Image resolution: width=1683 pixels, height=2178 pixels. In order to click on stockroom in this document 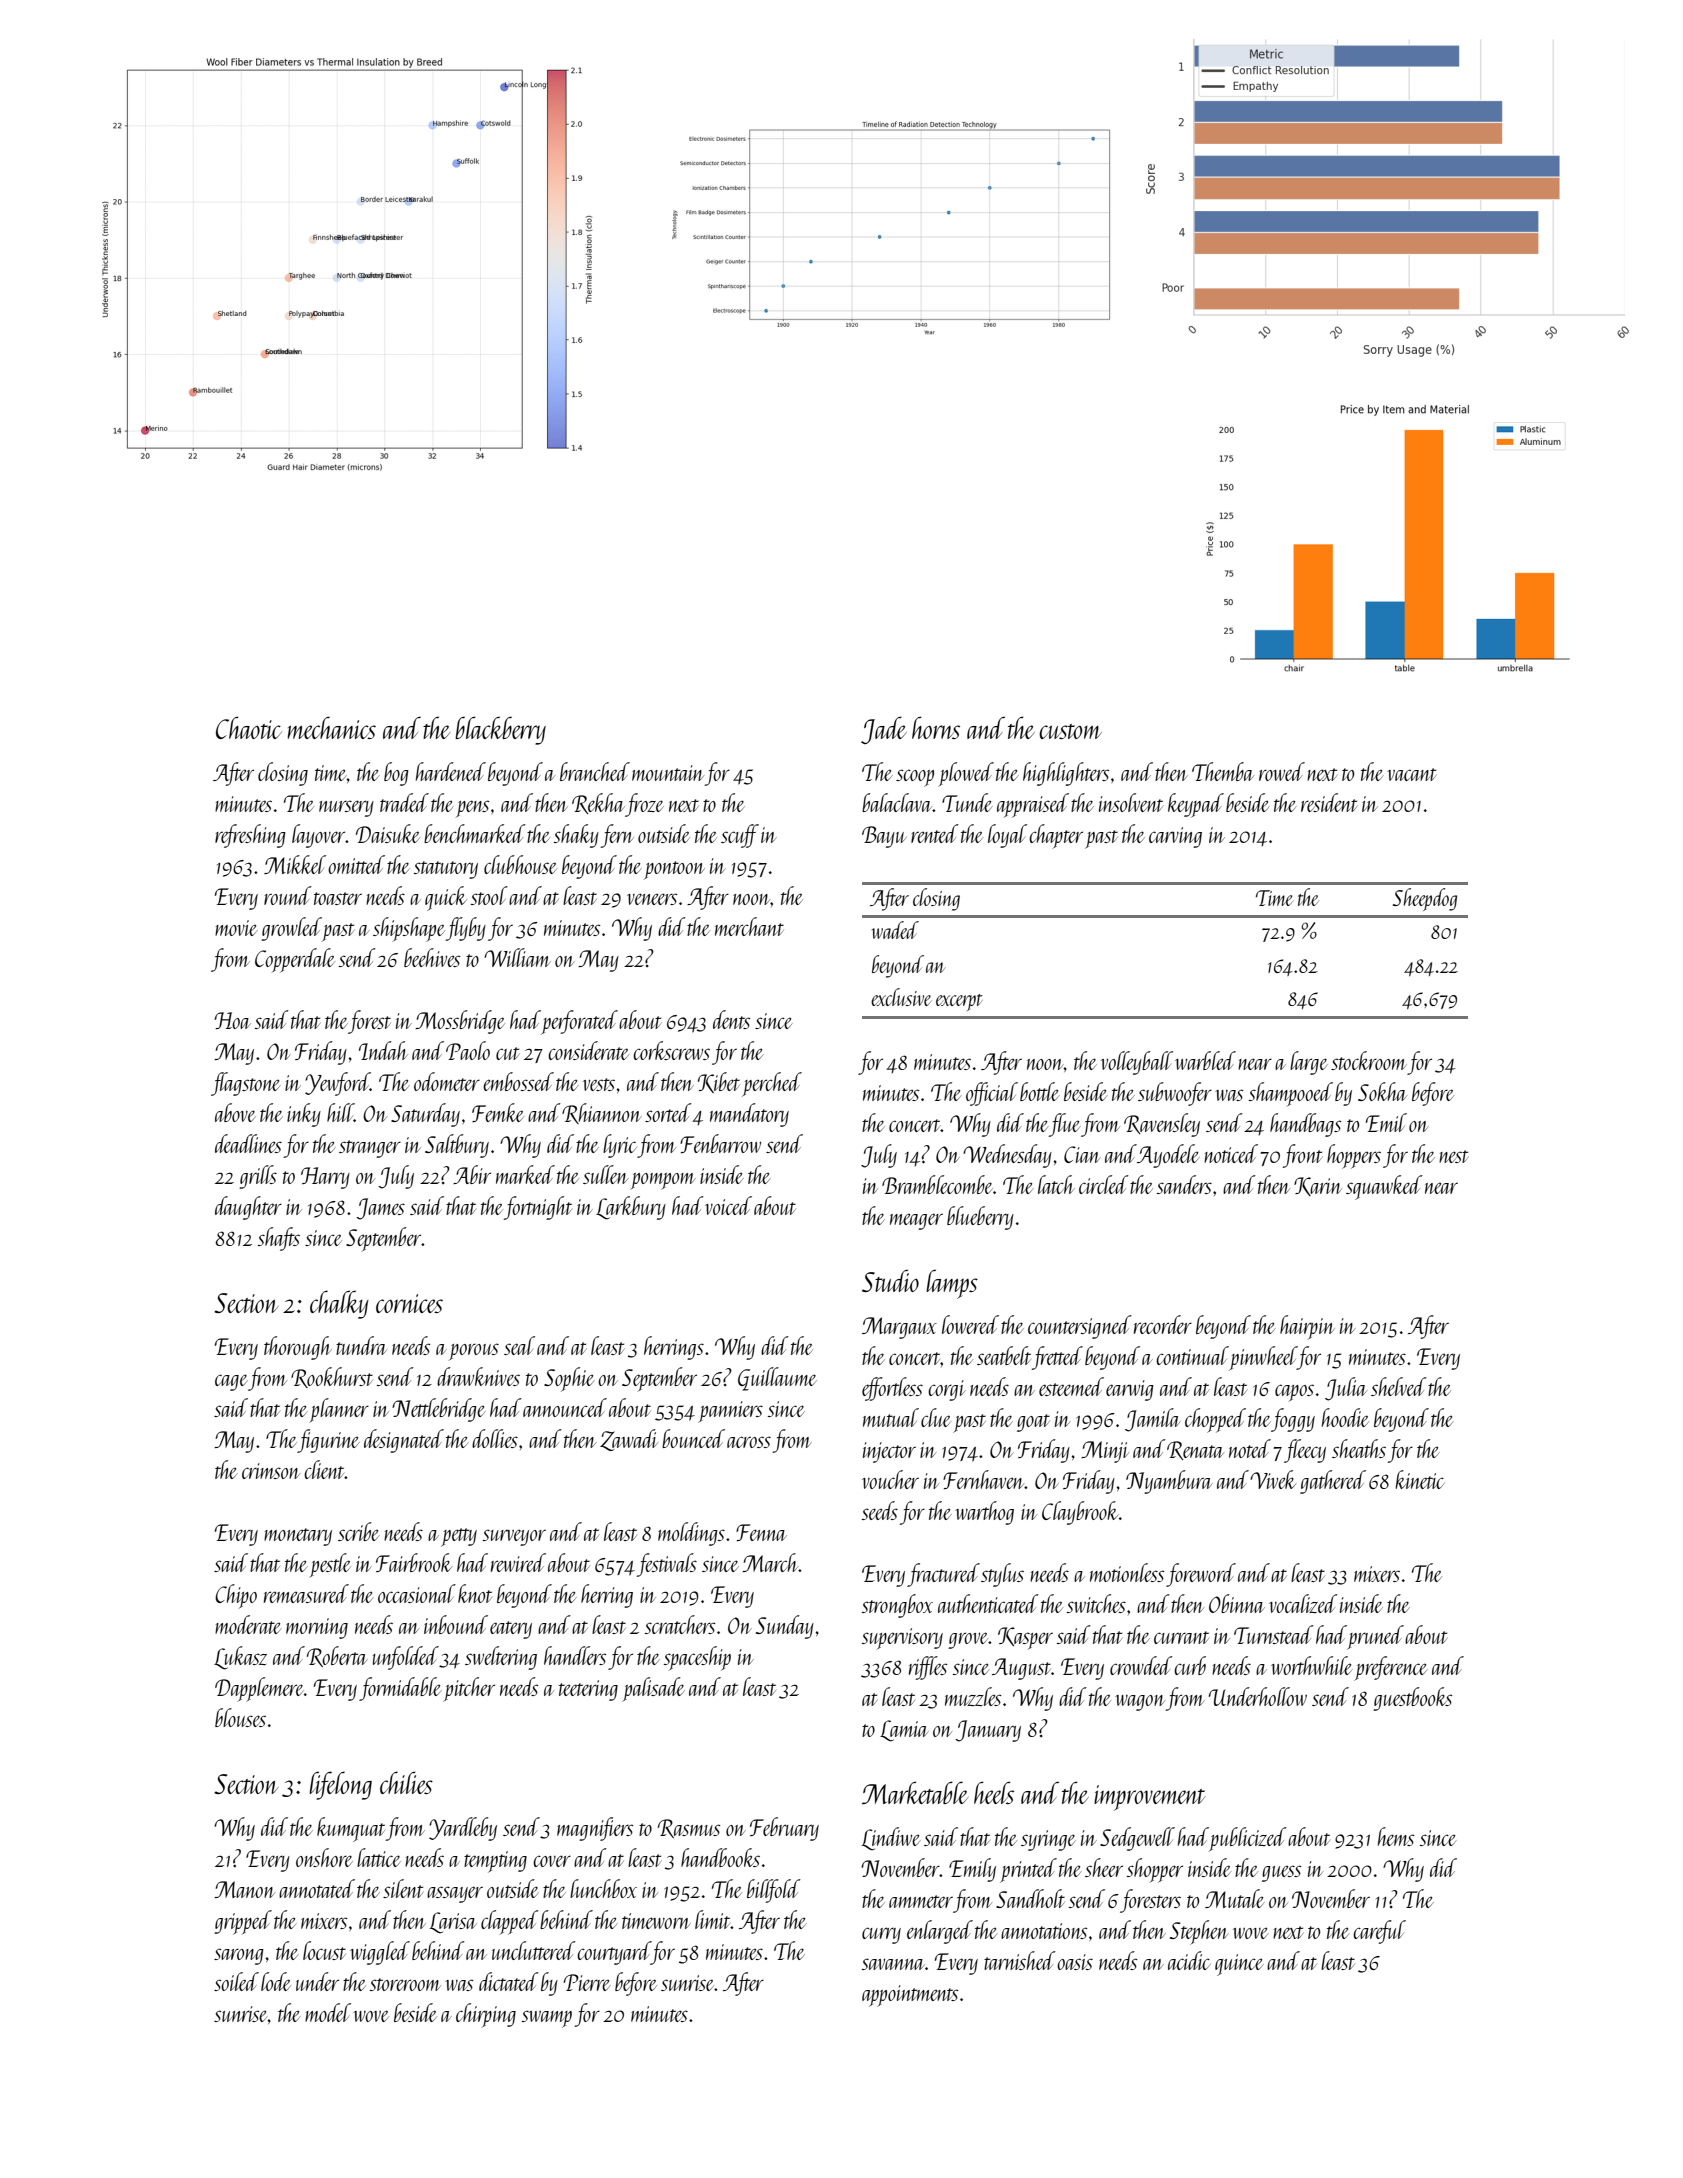, I will do `click(1369, 1060)`.
